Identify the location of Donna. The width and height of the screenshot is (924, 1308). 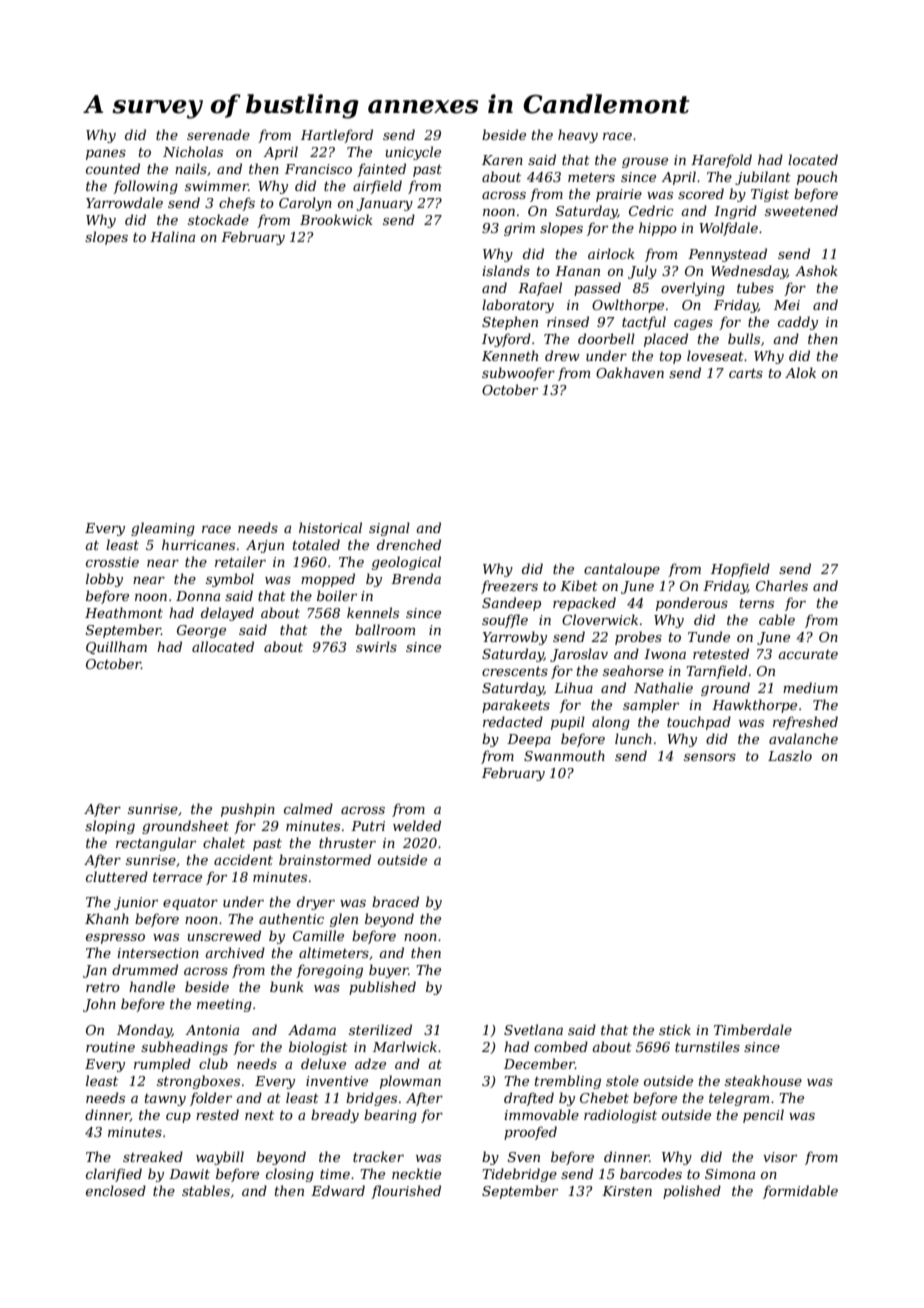
(198, 596).
